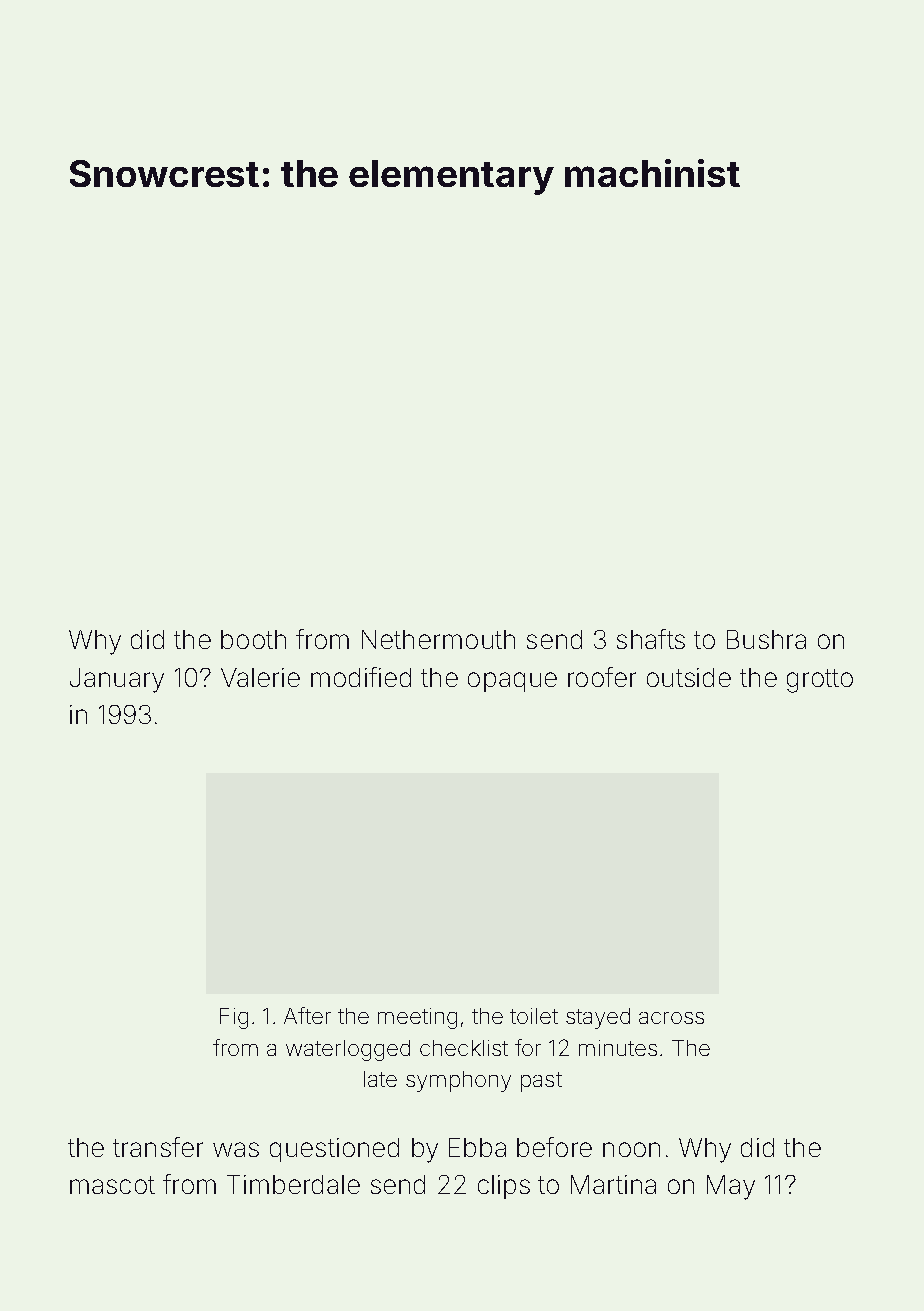 This screenshot has width=924, height=1311. I want to click on booth, so click(253, 639).
